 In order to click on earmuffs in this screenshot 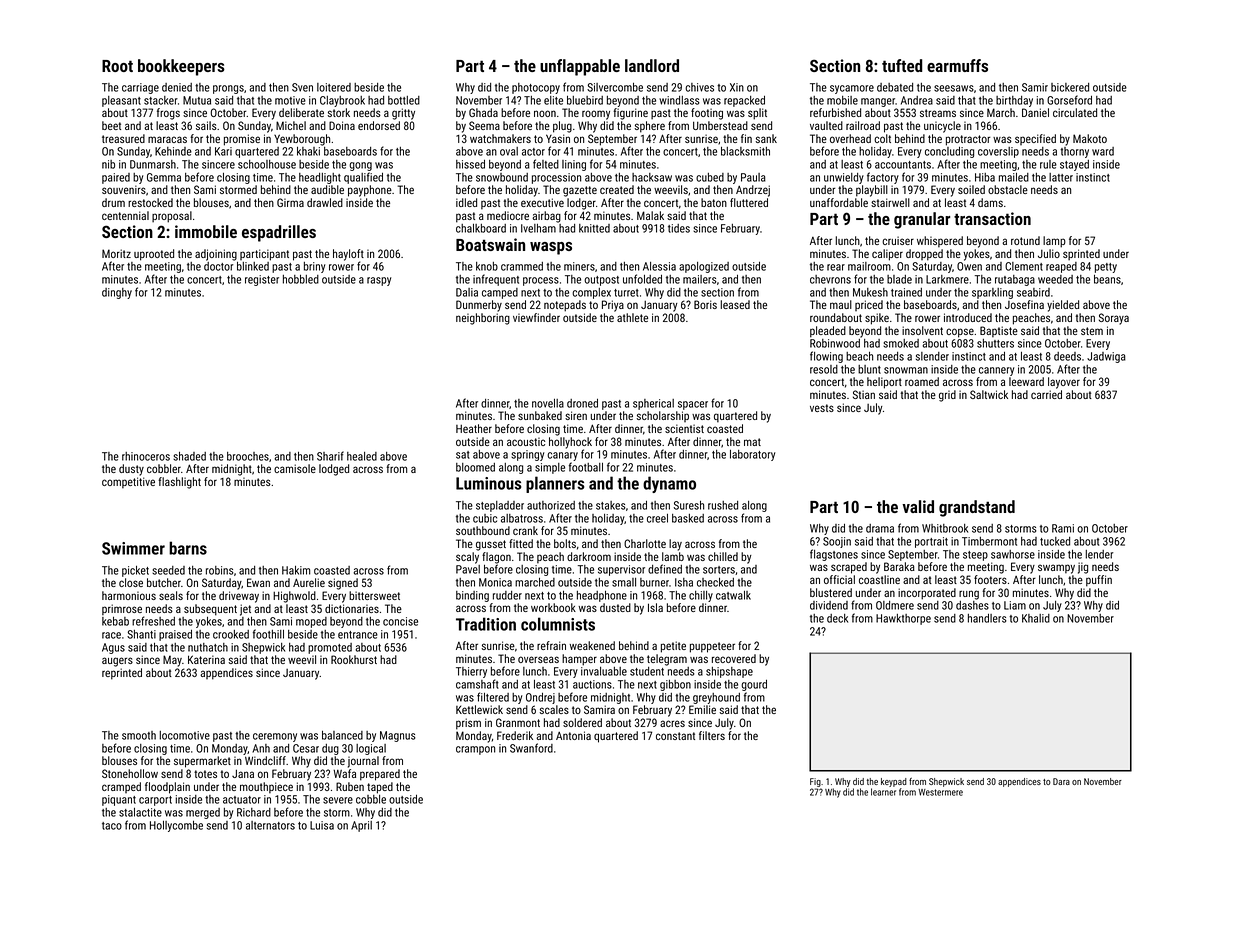, I will do `click(957, 65)`.
